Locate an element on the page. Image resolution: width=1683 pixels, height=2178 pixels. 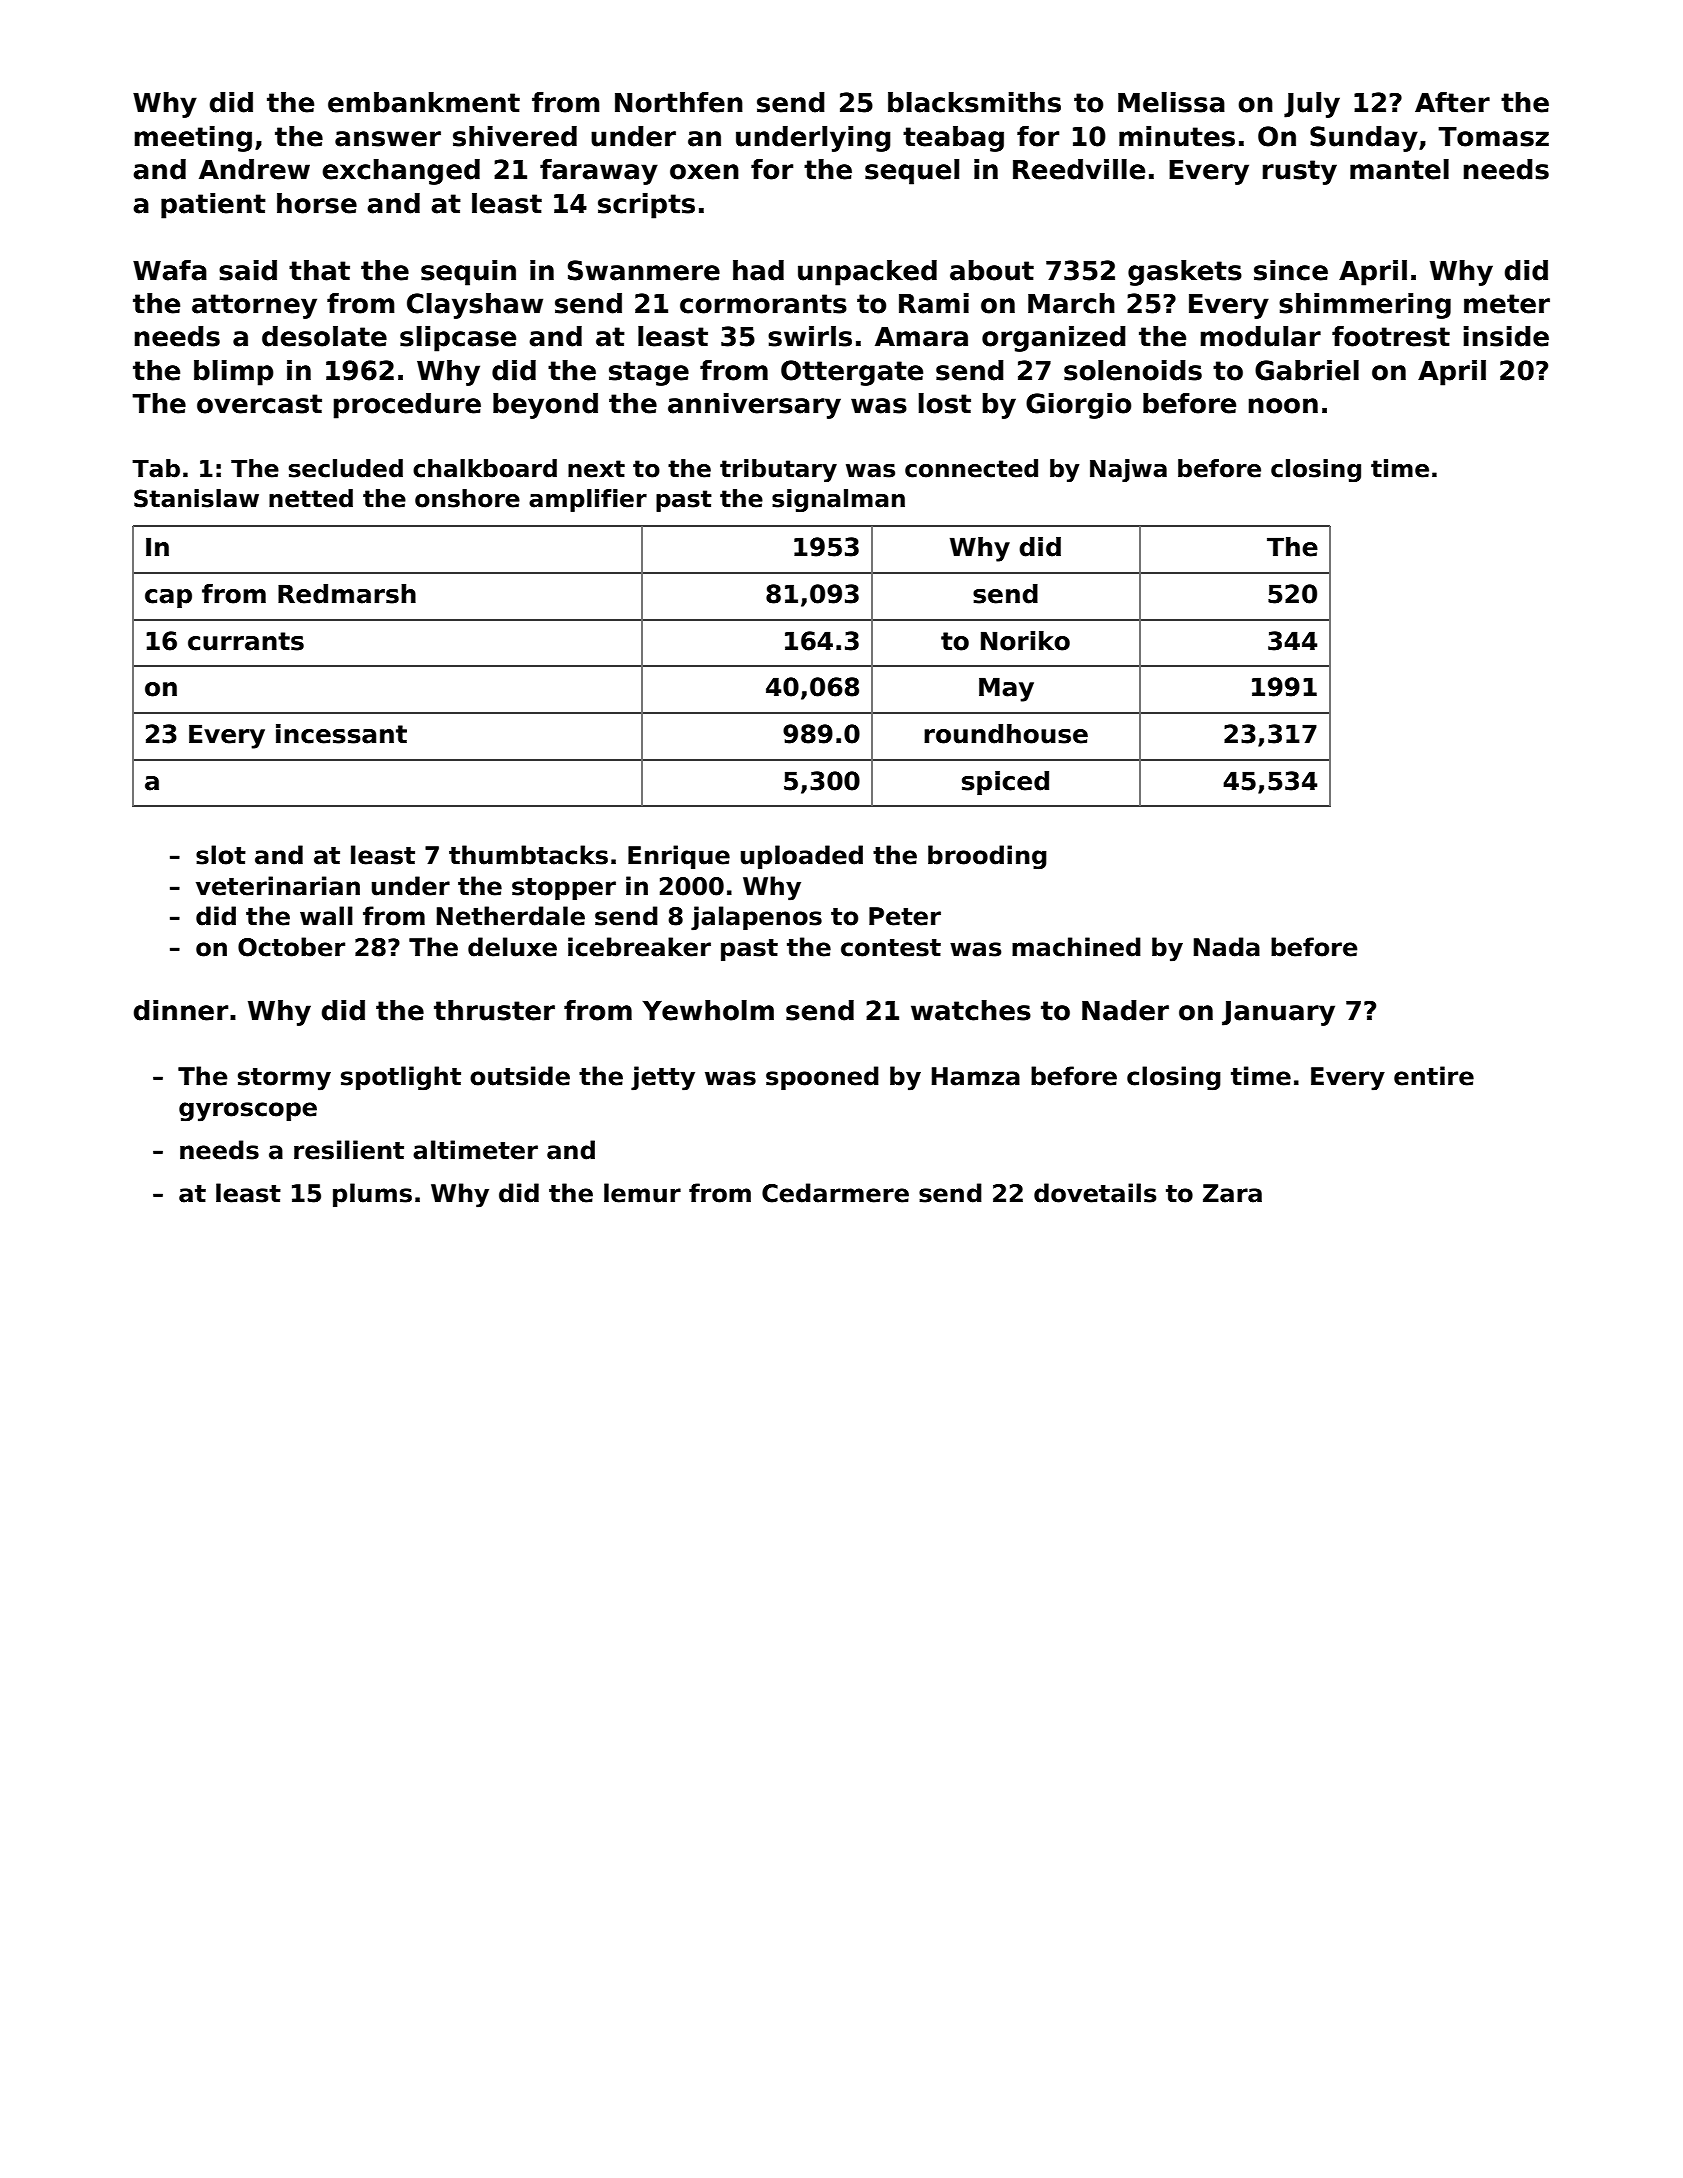
incessant is located at coordinates (341, 734).
